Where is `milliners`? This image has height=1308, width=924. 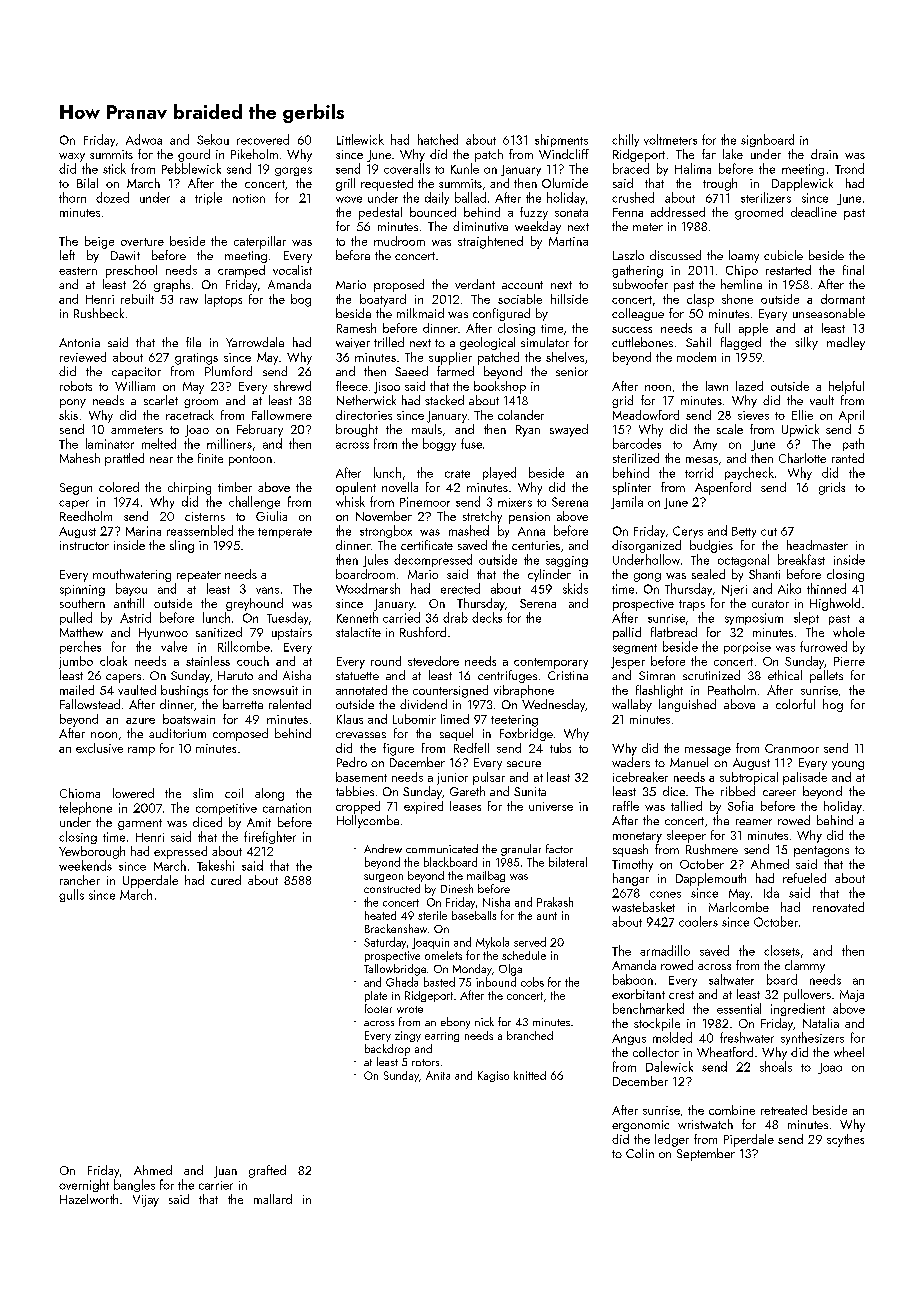 milliners is located at coordinates (229, 443).
